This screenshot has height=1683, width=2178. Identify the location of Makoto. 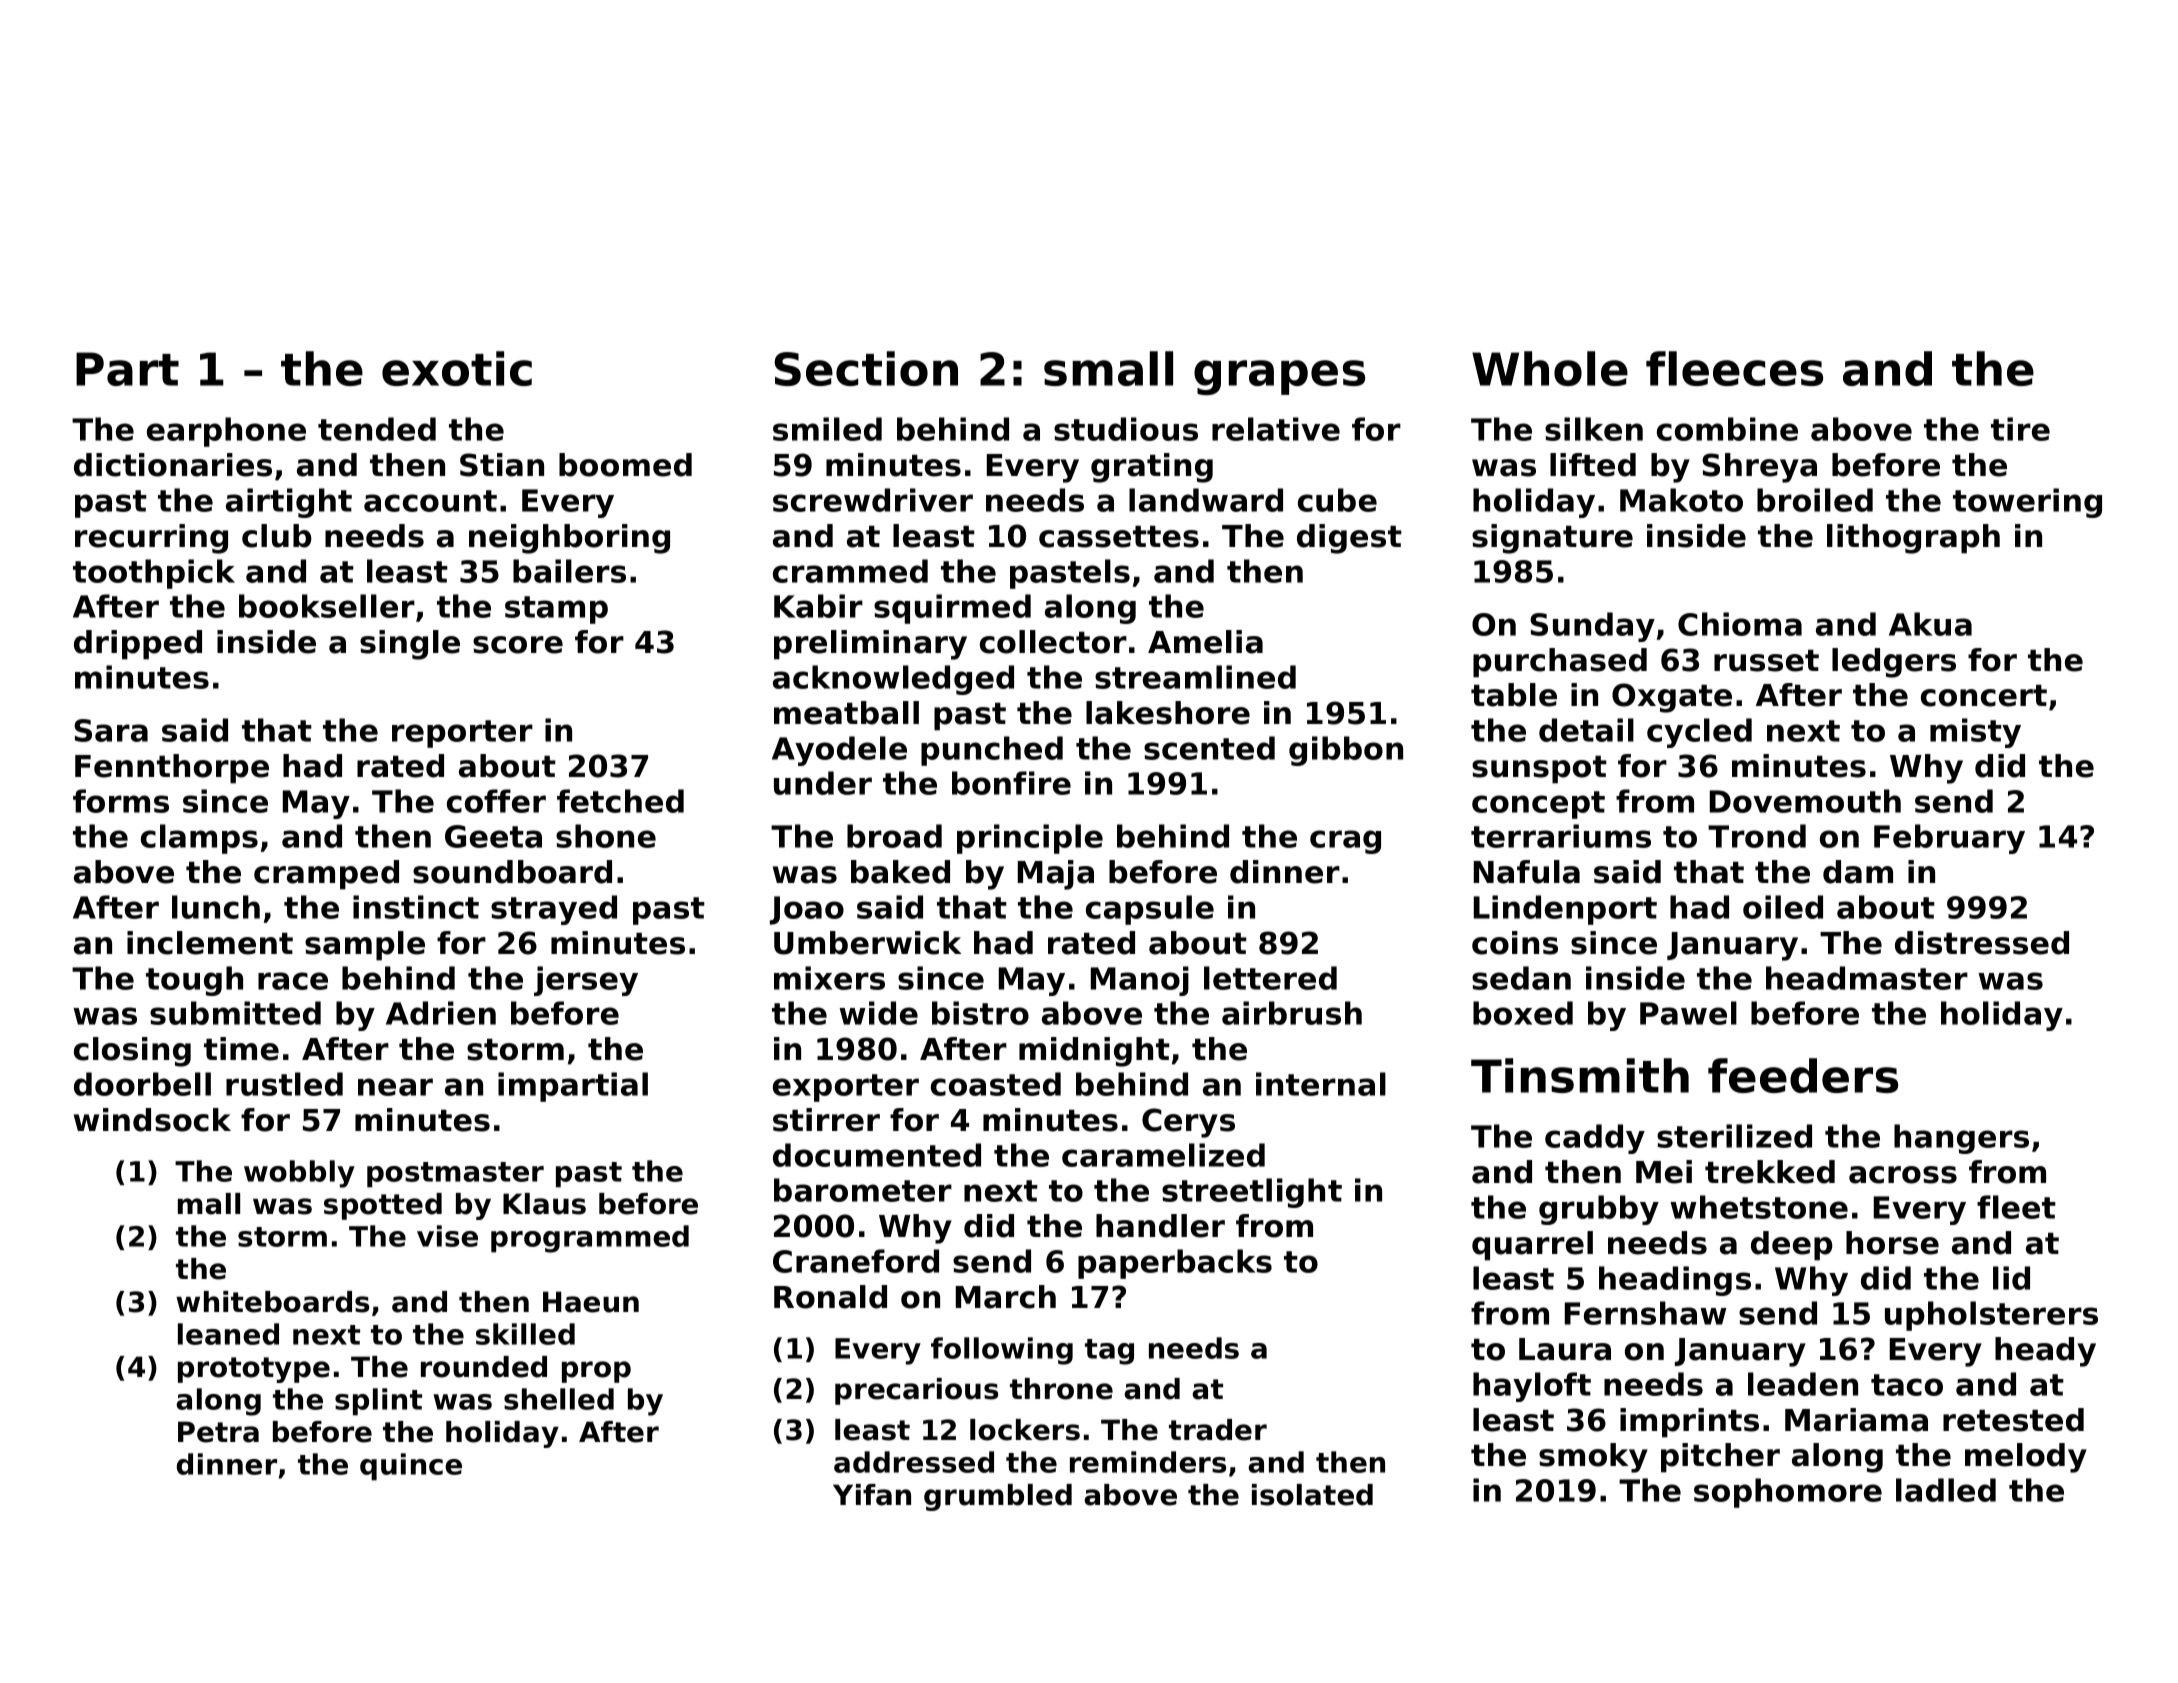
(1681, 500).
